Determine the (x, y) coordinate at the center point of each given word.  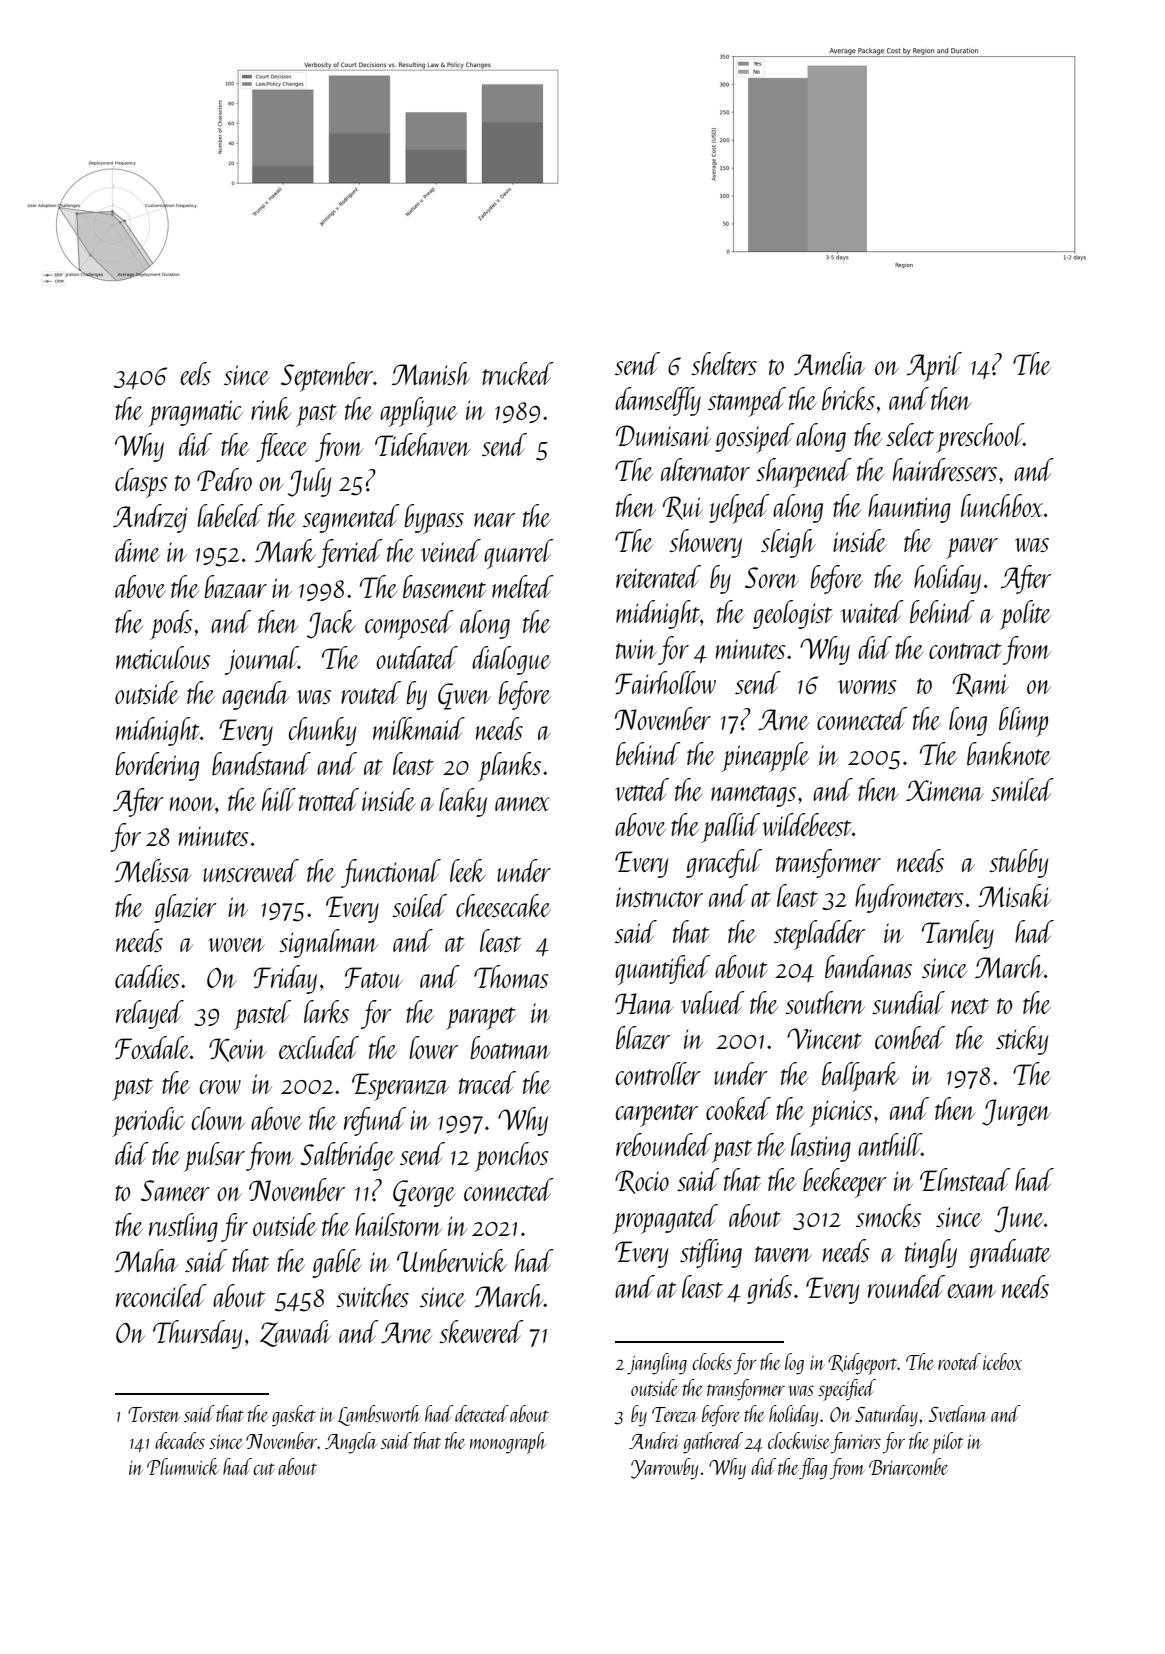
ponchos (511, 1157)
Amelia (829, 363)
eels (195, 373)
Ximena (945, 790)
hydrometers (909, 898)
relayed (150, 1014)
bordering (157, 766)
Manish (431, 373)
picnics (841, 1113)
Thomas (511, 976)
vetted (642, 789)
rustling (183, 1227)
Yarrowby (665, 1469)
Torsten (154, 1414)
